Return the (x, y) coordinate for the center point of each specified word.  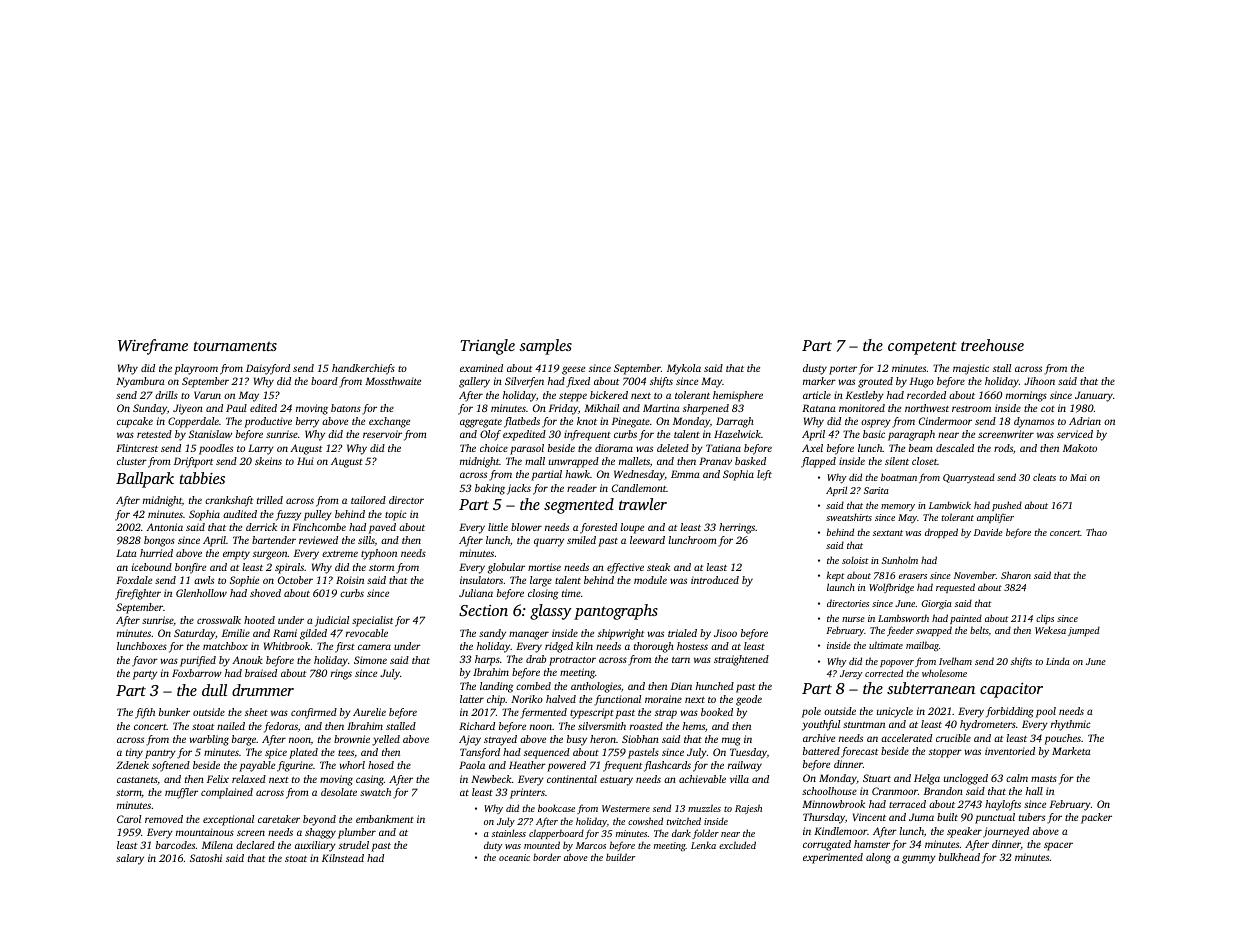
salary (130, 859)
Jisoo (725, 633)
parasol (527, 449)
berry (307, 422)
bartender (274, 540)
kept (835, 576)
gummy (919, 859)
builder (620, 857)
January (1094, 396)
